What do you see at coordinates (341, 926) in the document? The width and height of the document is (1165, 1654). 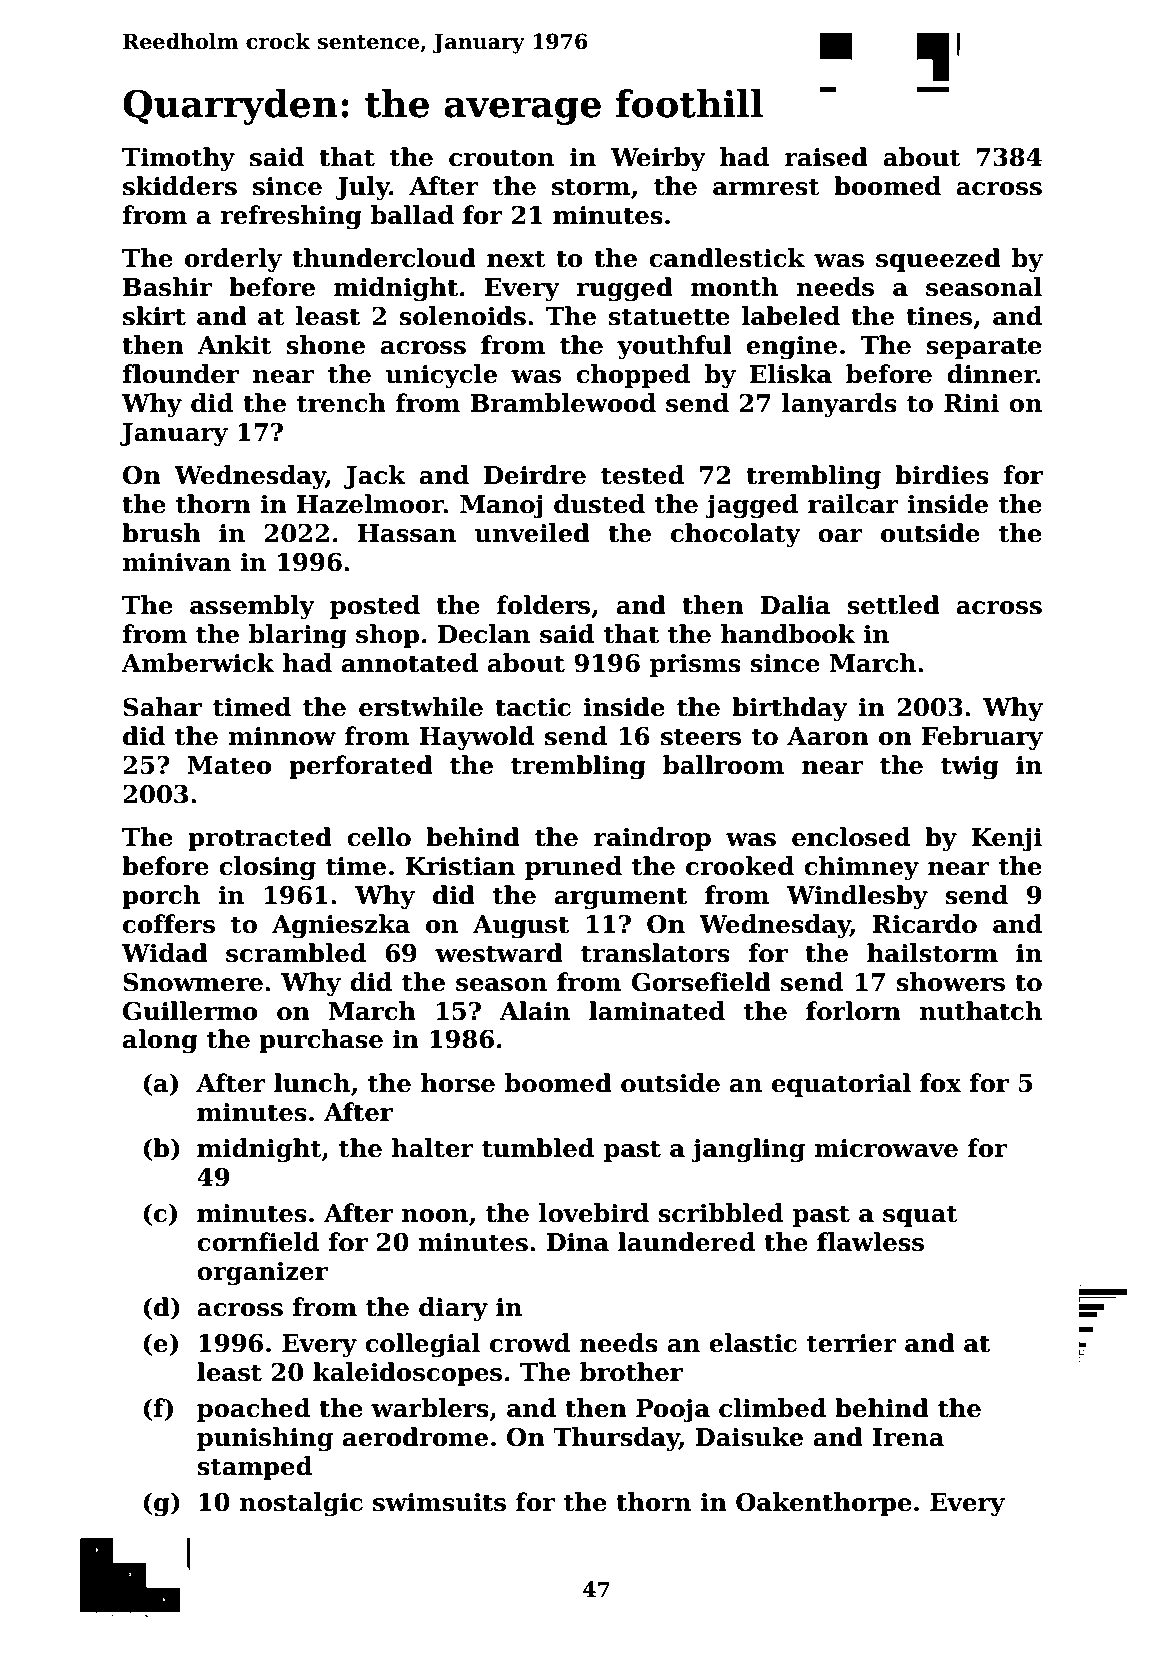 I see `Agnieszka` at bounding box center [341, 926].
